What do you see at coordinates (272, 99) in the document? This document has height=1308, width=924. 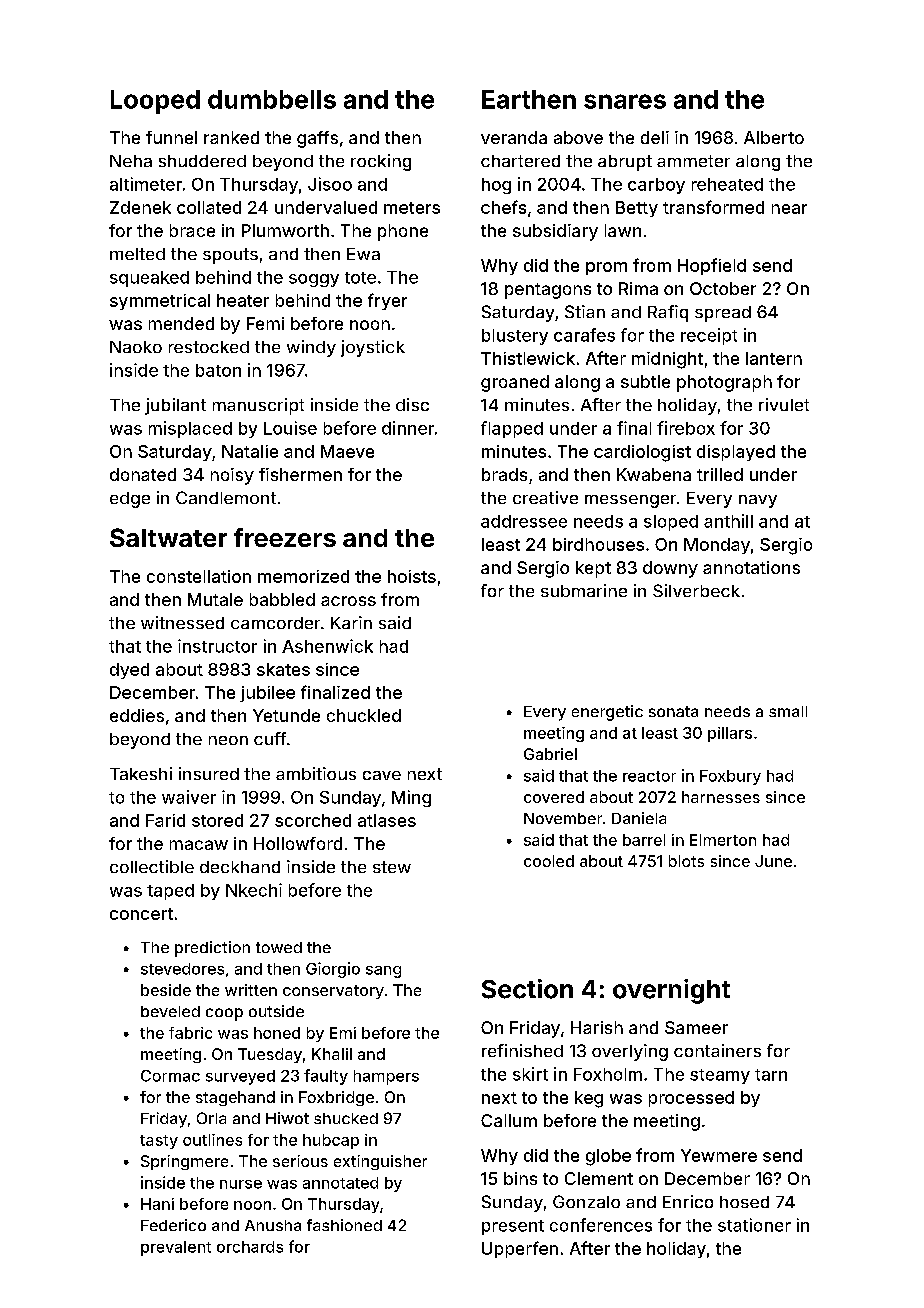 I see `dumbbells` at bounding box center [272, 99].
